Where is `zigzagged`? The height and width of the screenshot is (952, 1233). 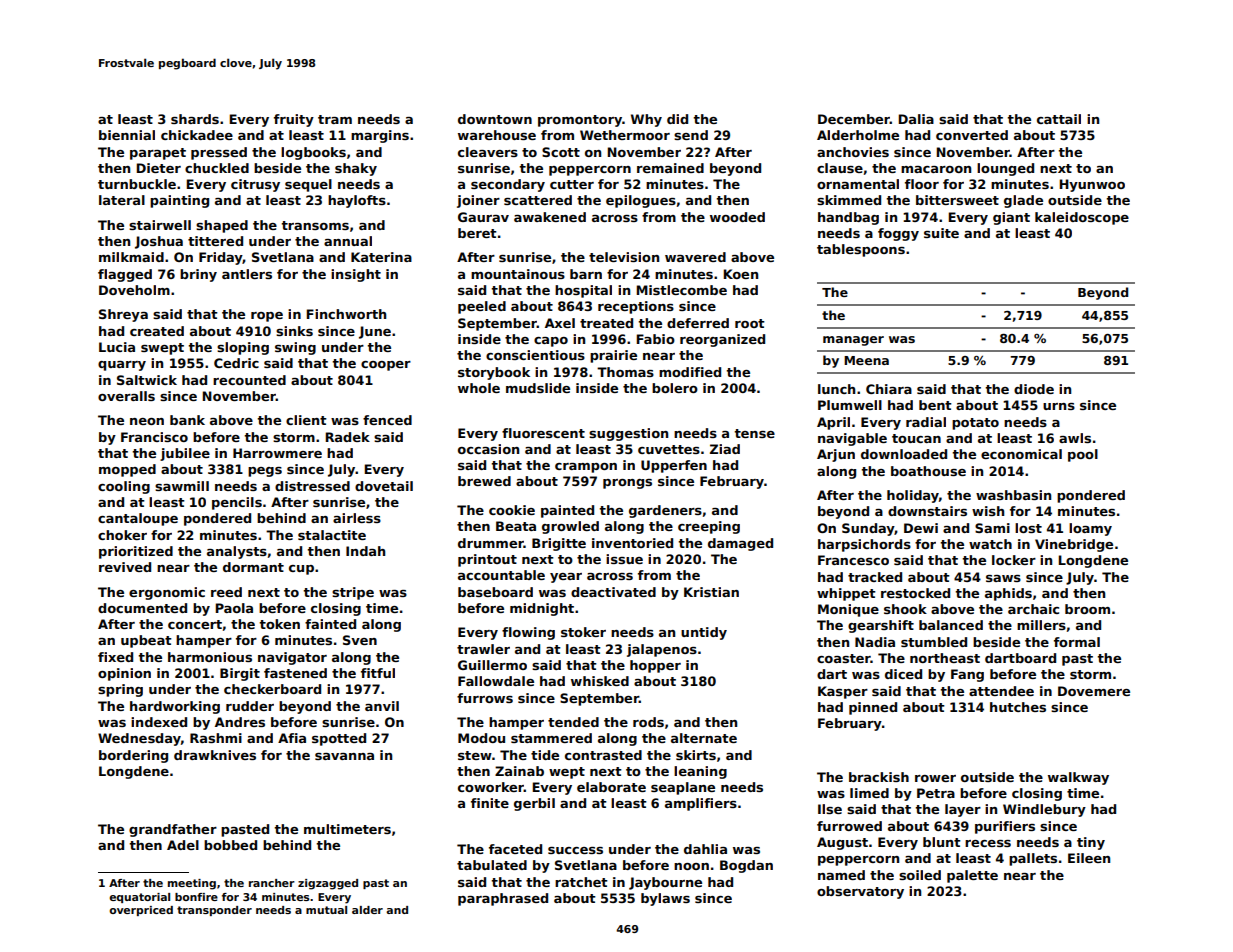 zigzagged is located at coordinates (328, 884).
